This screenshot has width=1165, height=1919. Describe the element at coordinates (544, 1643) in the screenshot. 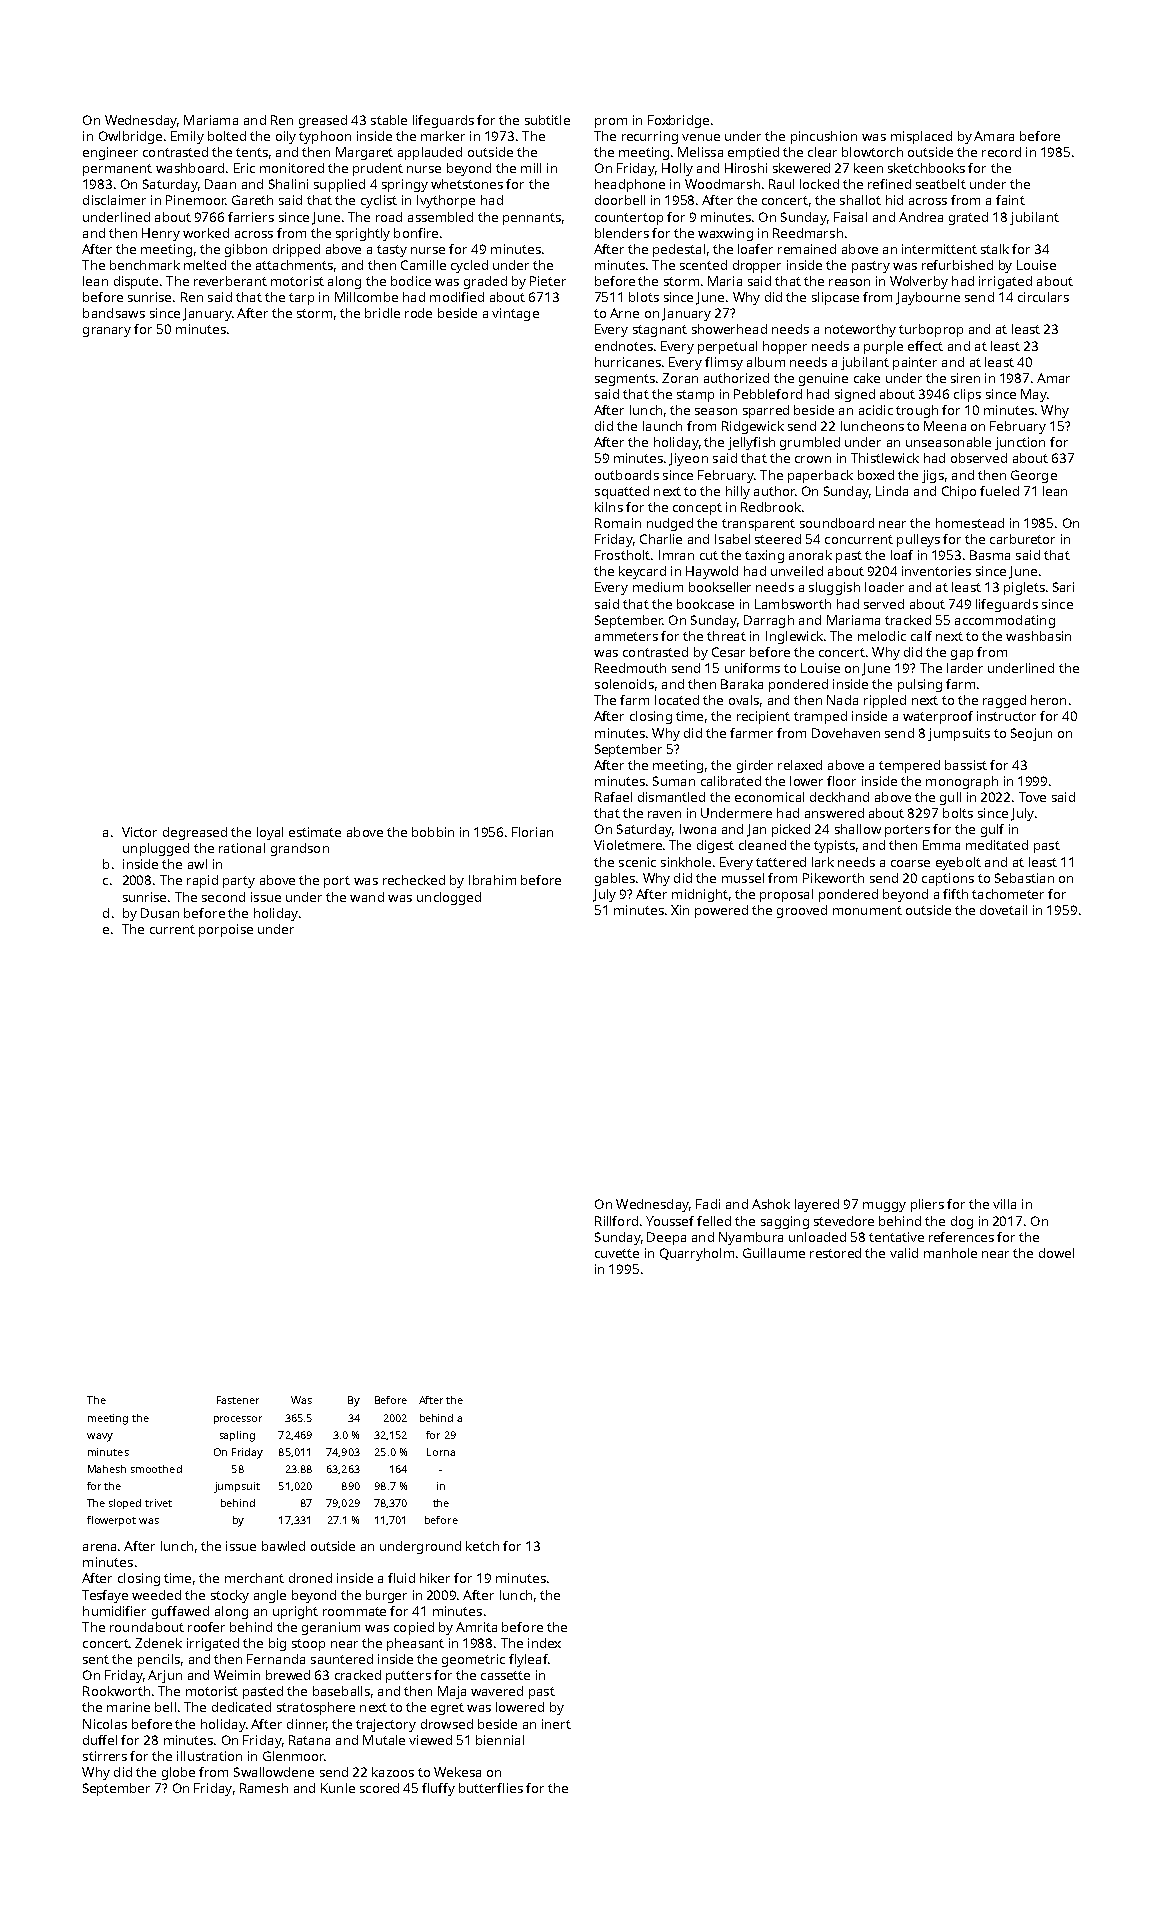

I see `index` at that location.
